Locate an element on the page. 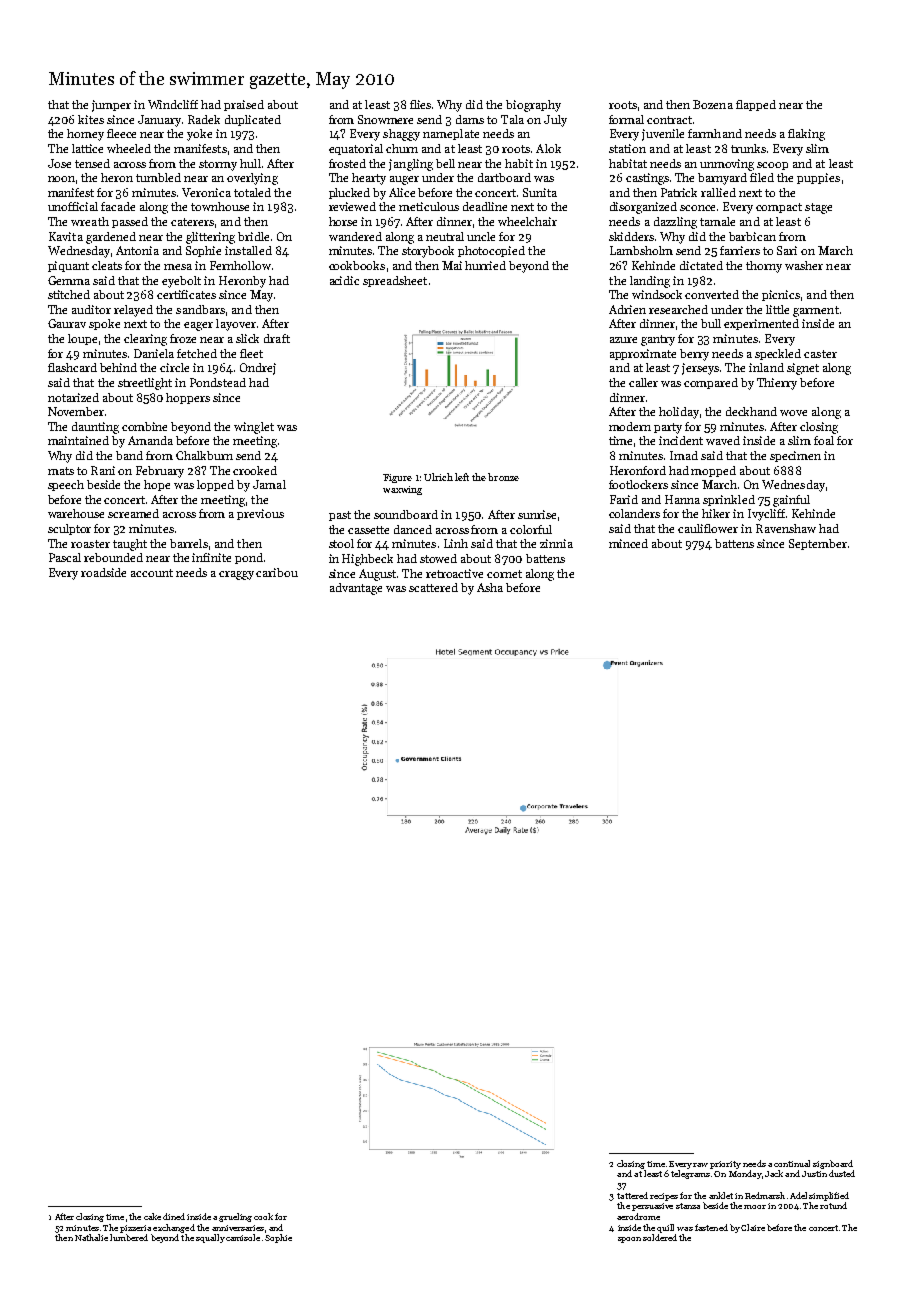 The image size is (908, 1316). Ravenshaw is located at coordinates (786, 528).
